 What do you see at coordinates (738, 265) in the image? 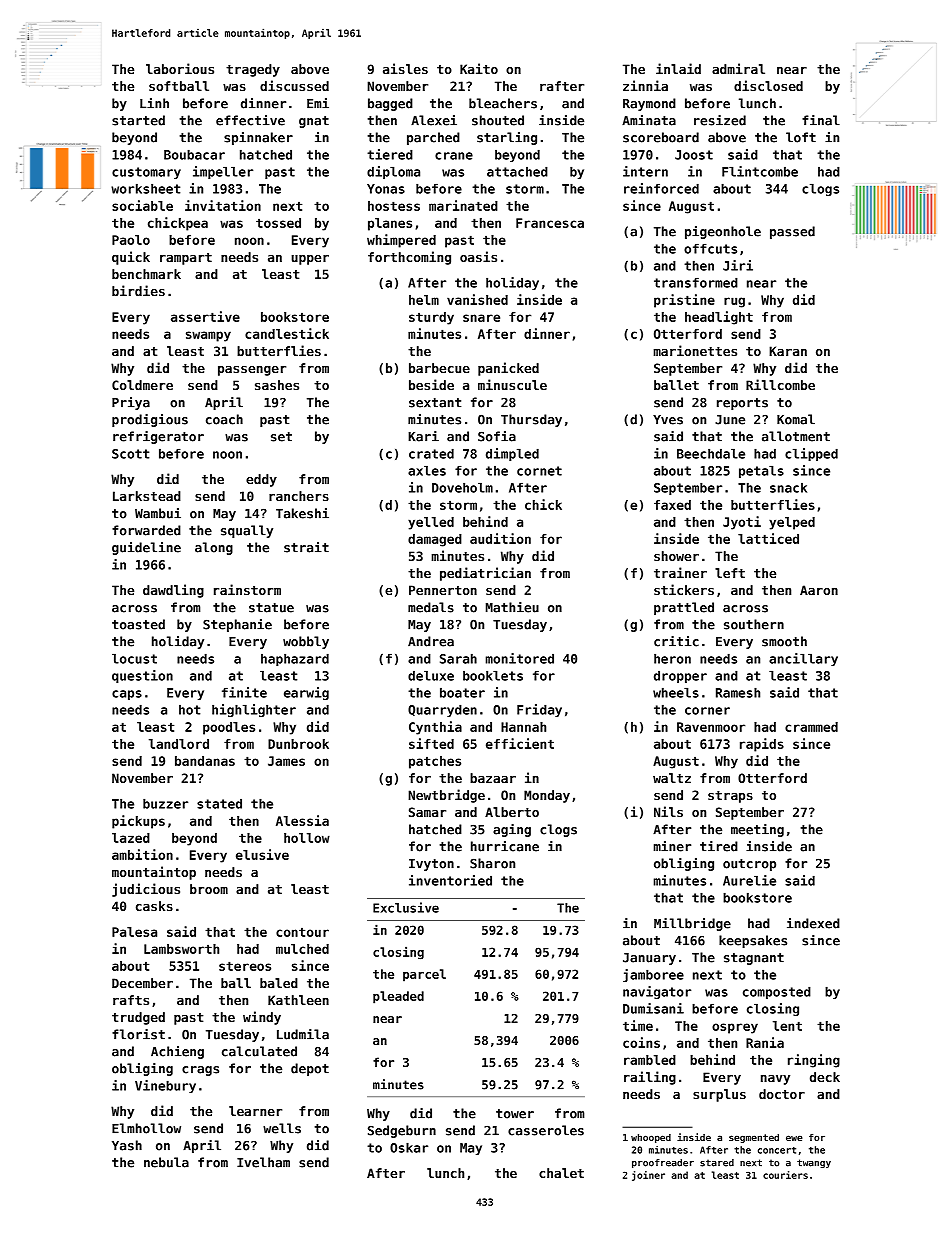
I see `Jiri` at bounding box center [738, 265].
